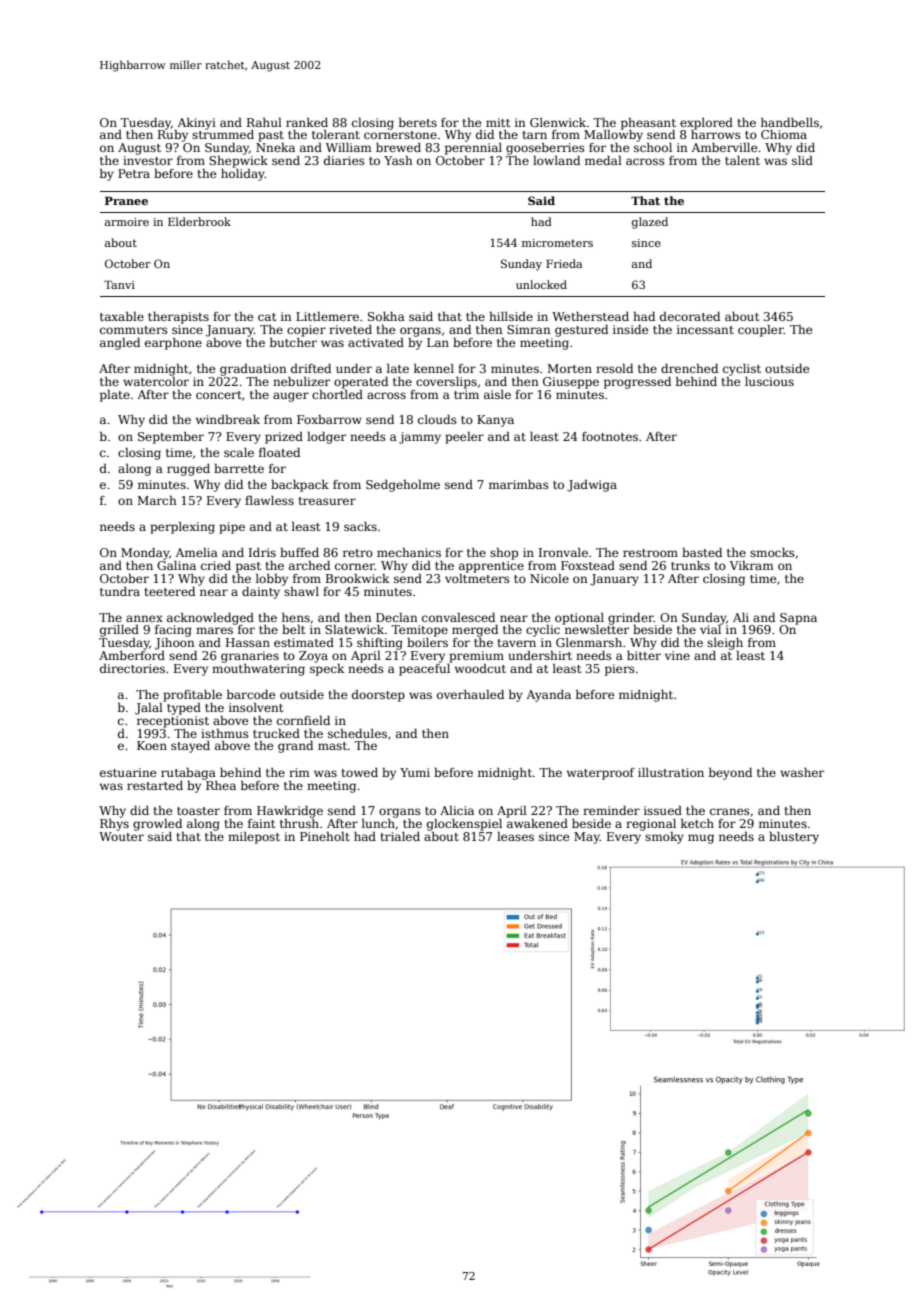 The image size is (924, 1308). What do you see at coordinates (254, 838) in the screenshot?
I see `milepost` at bounding box center [254, 838].
